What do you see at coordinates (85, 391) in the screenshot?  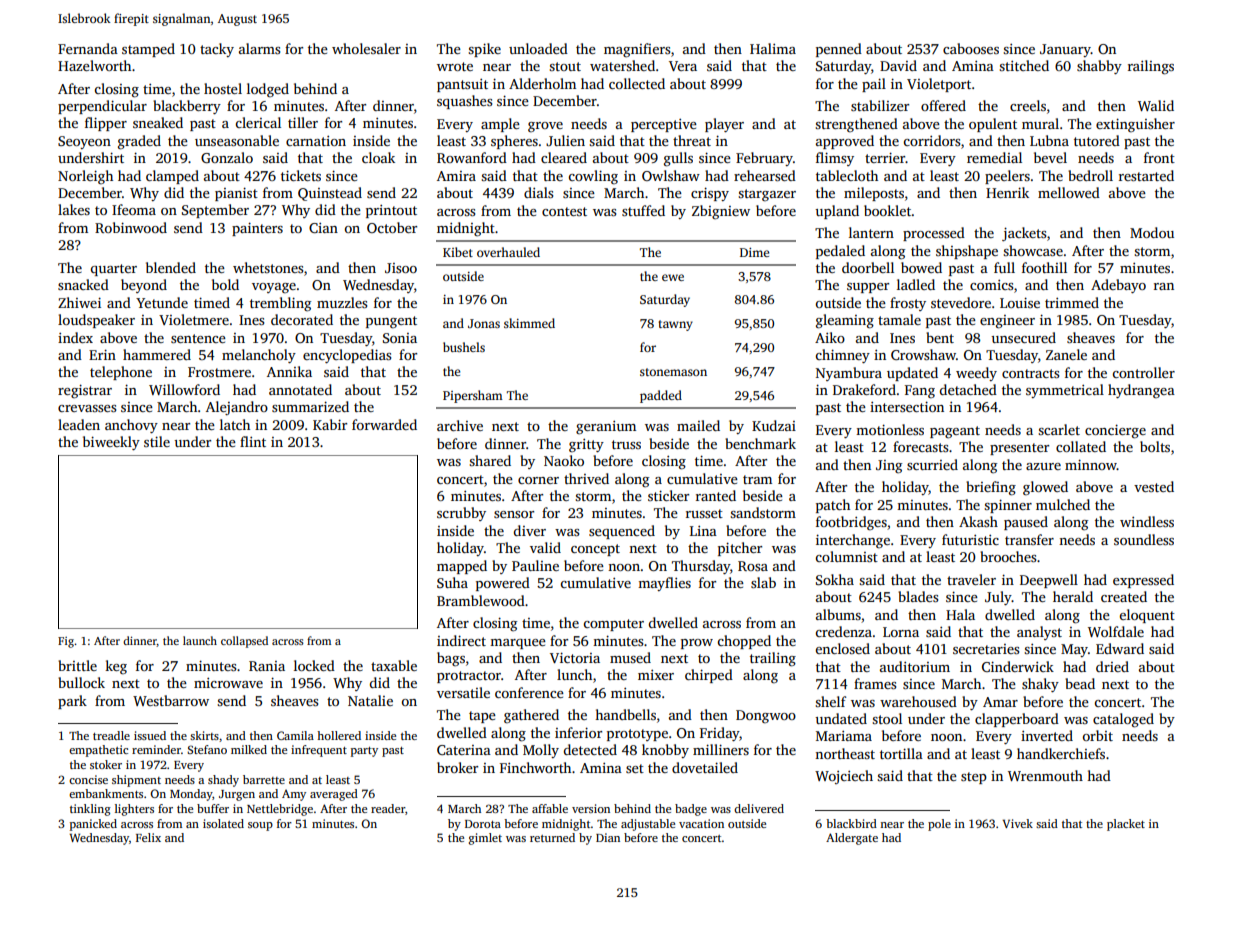 I see `registrar` at bounding box center [85, 391].
